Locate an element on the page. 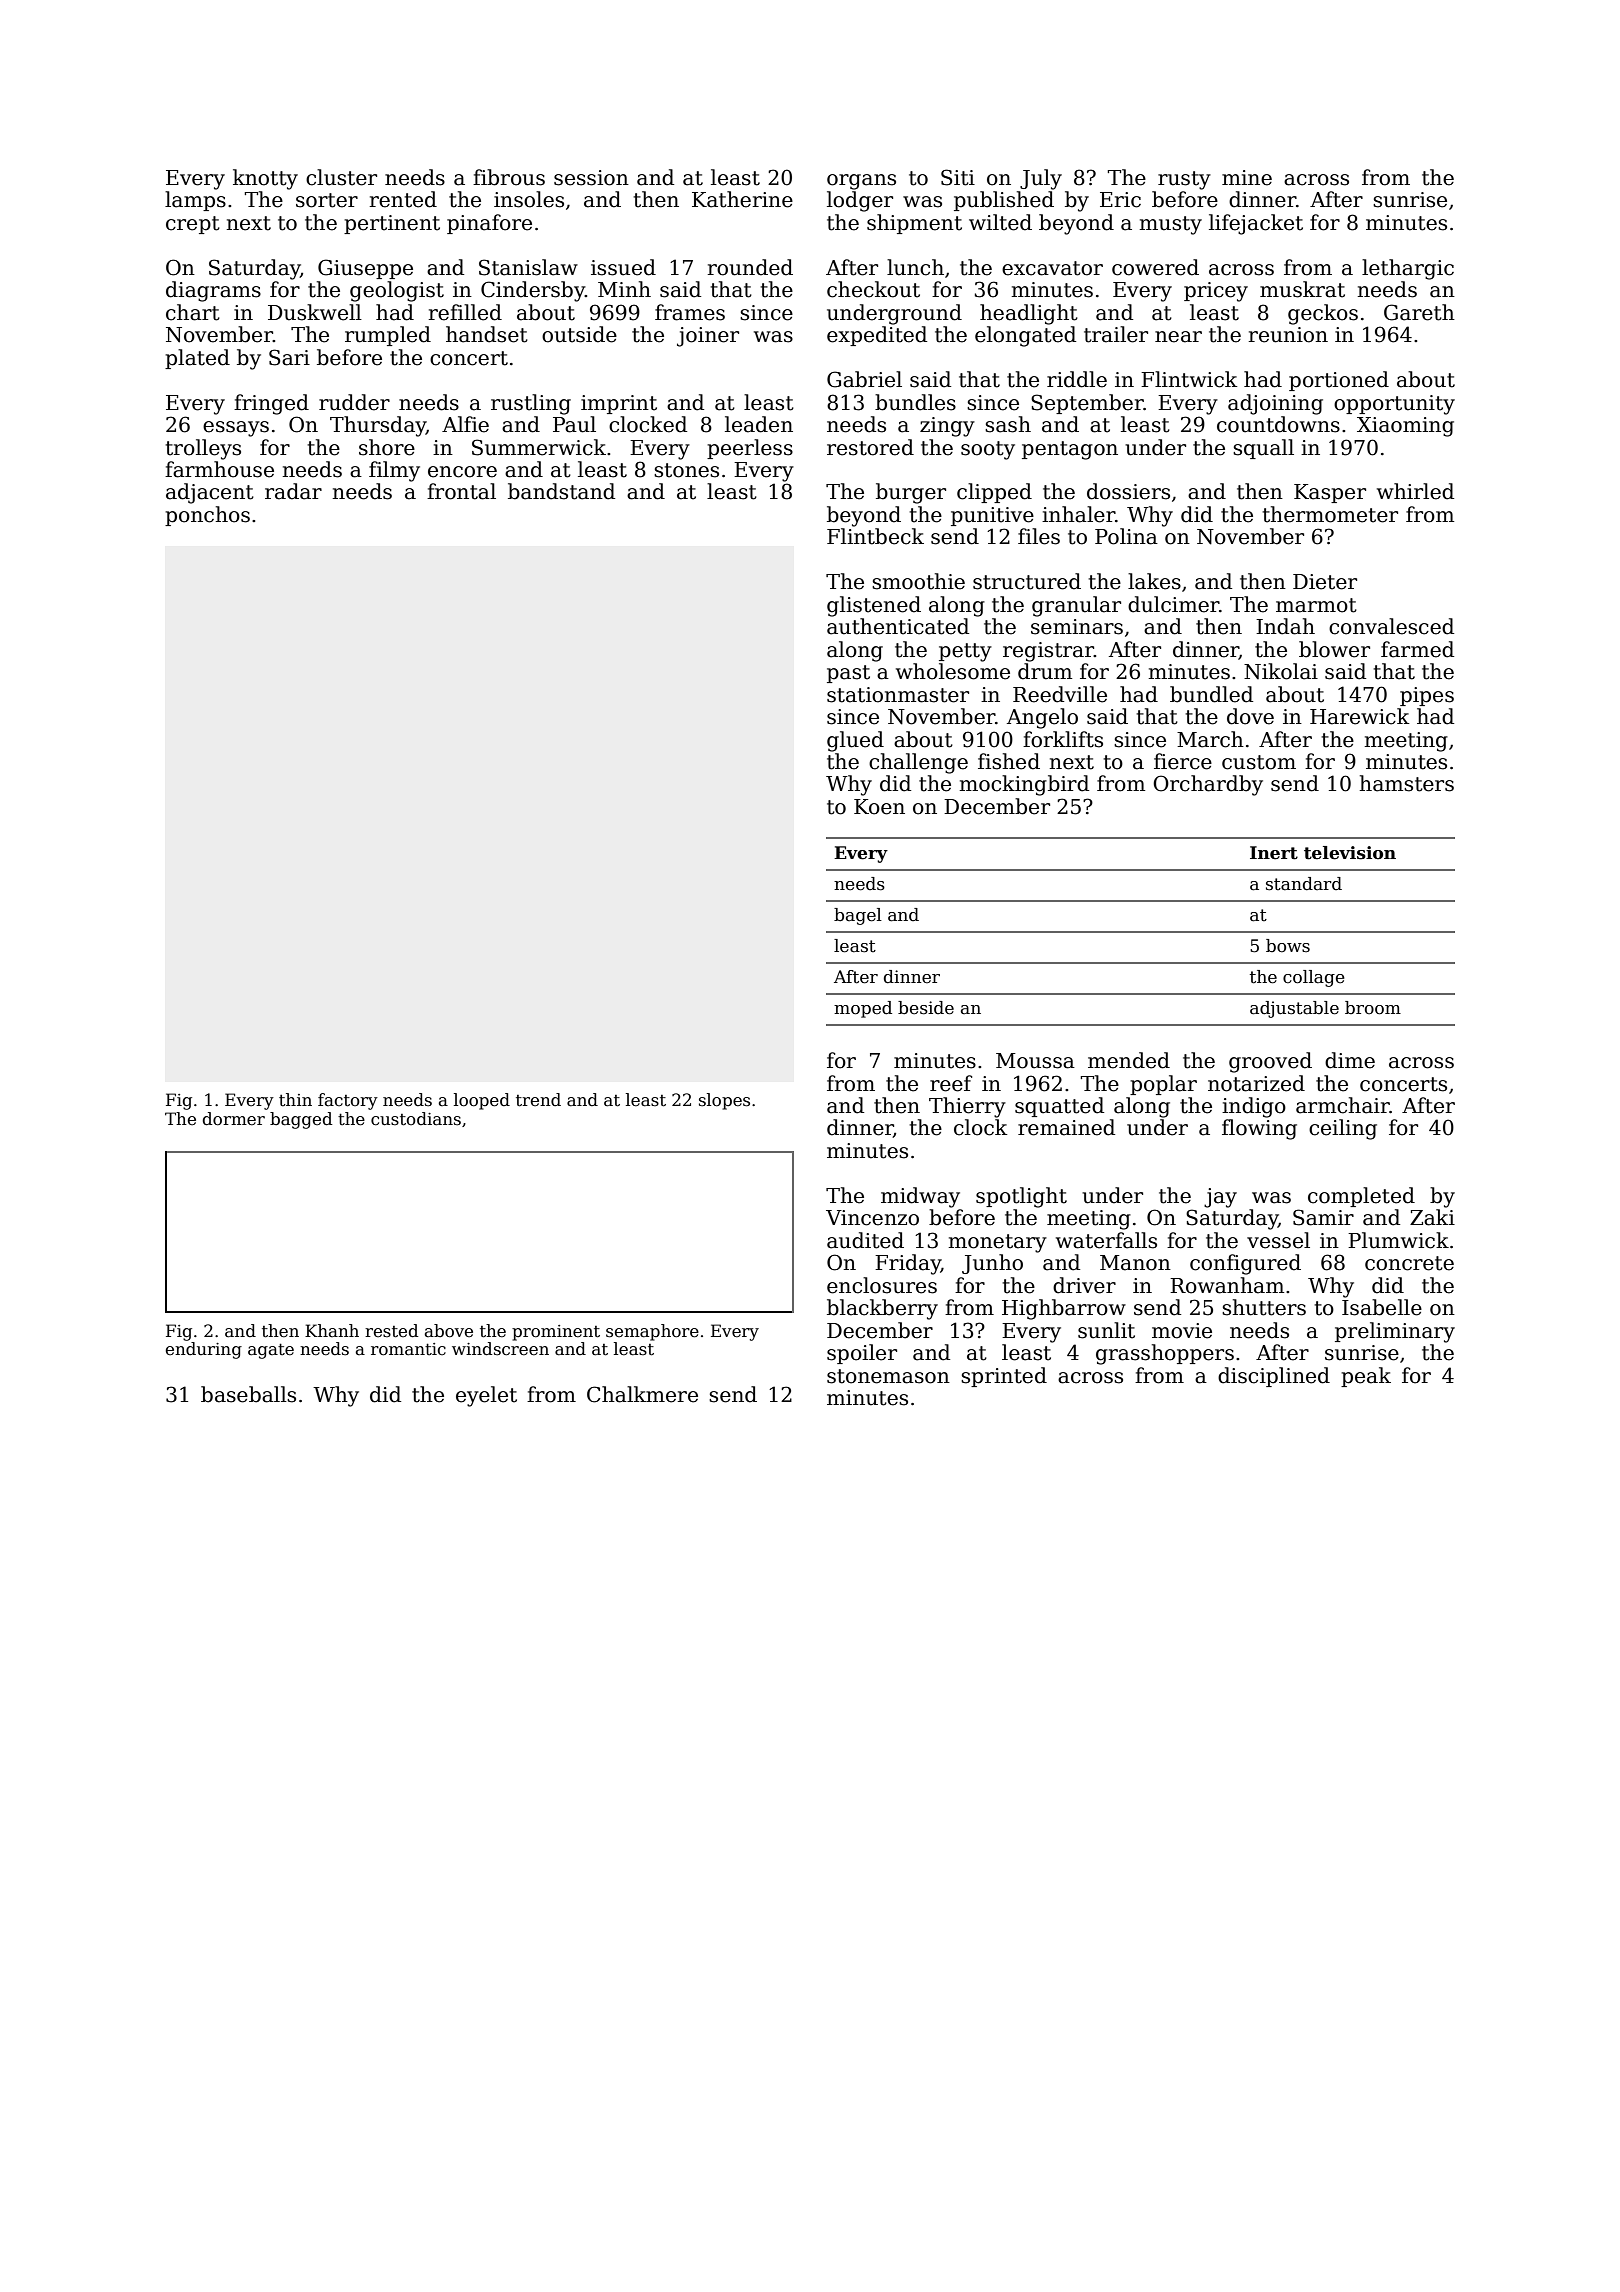  flowing is located at coordinates (1259, 1129).
